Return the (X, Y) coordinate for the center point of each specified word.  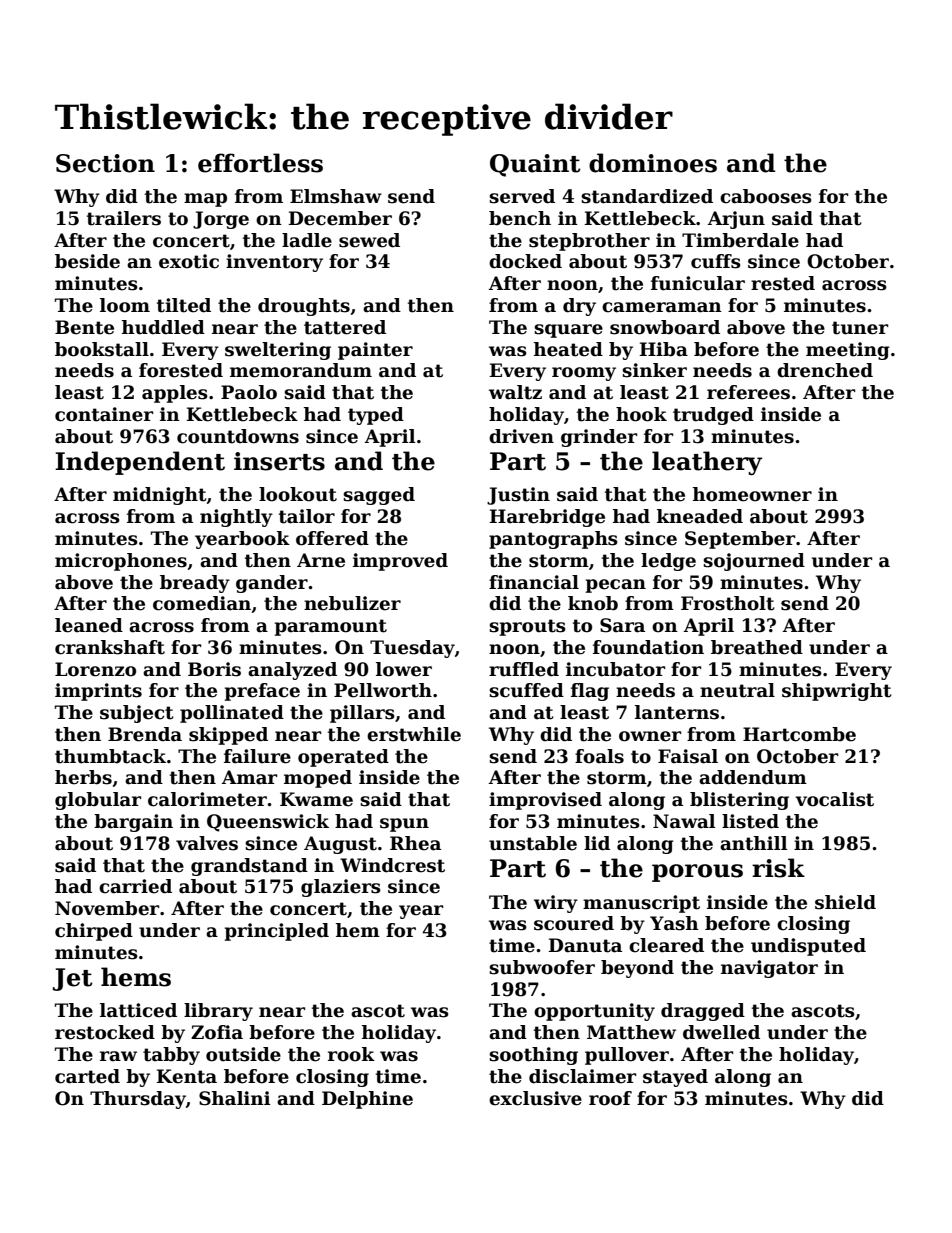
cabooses (766, 196)
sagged (379, 496)
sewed (369, 240)
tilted (184, 305)
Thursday (138, 1100)
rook (351, 1054)
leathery (707, 463)
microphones (121, 562)
